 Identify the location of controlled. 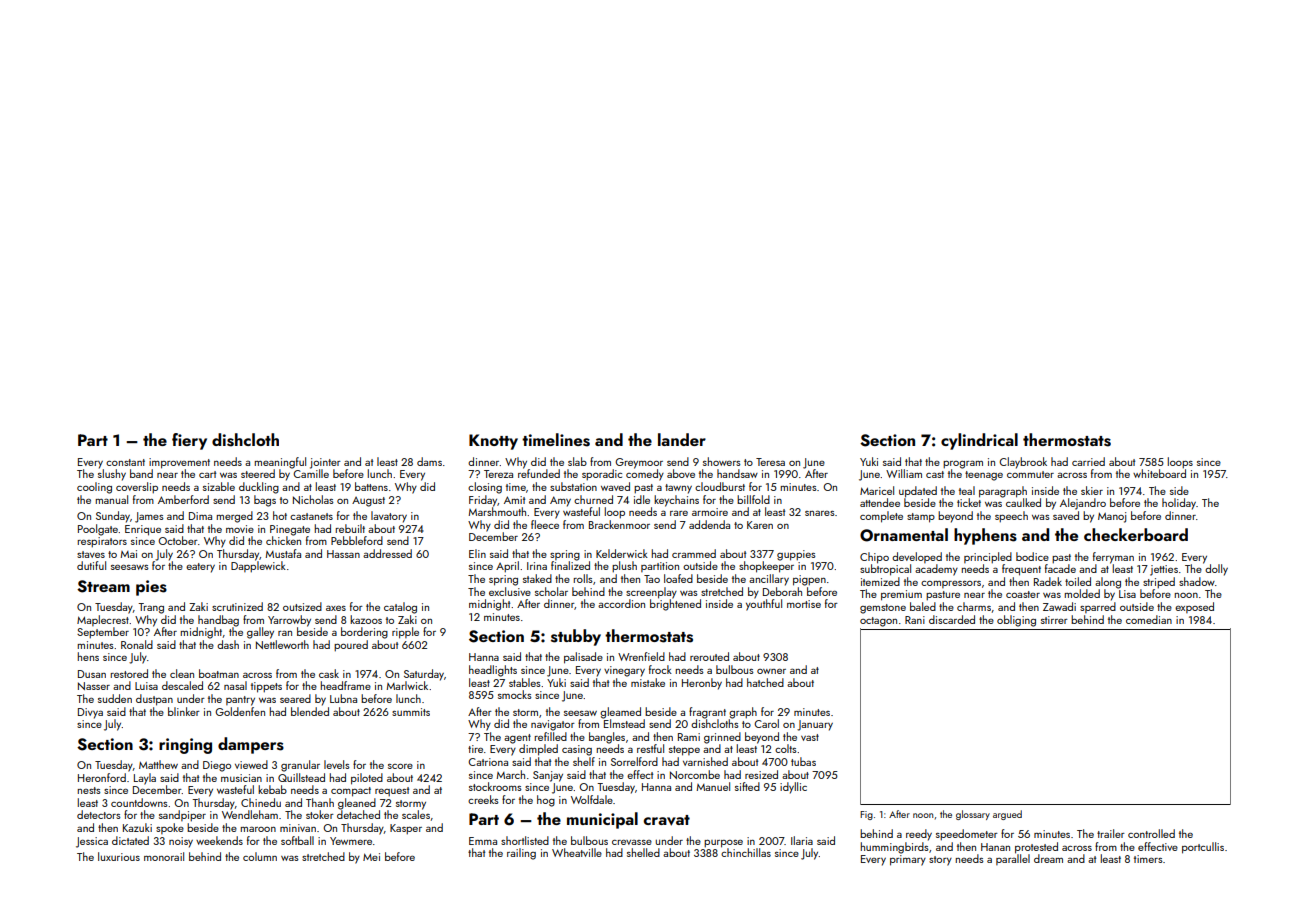
(1151, 833).
